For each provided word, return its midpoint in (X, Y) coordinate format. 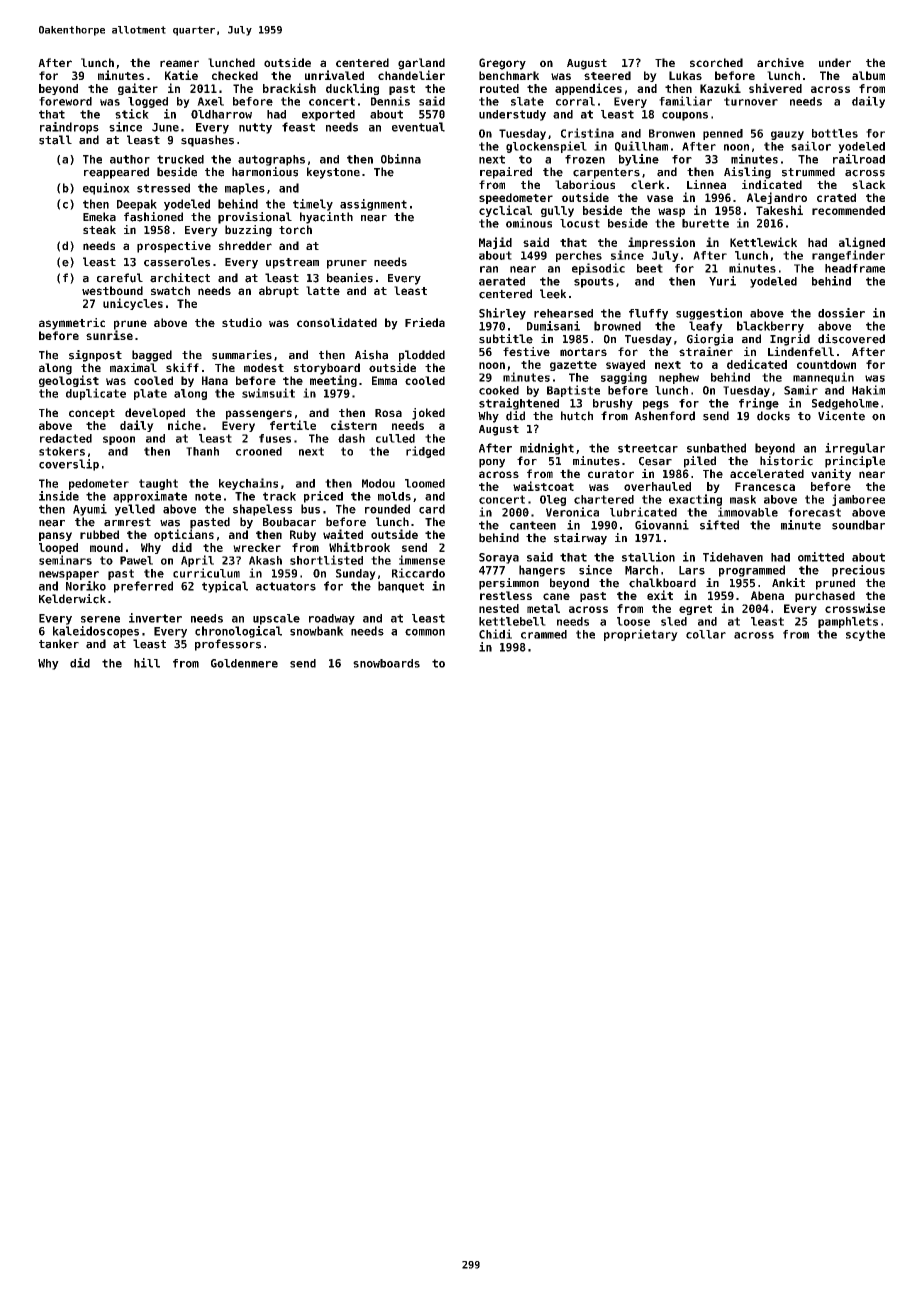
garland (421, 64)
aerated (502, 281)
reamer (179, 63)
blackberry (770, 327)
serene (100, 619)
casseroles (177, 262)
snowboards (386, 663)
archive (780, 62)
